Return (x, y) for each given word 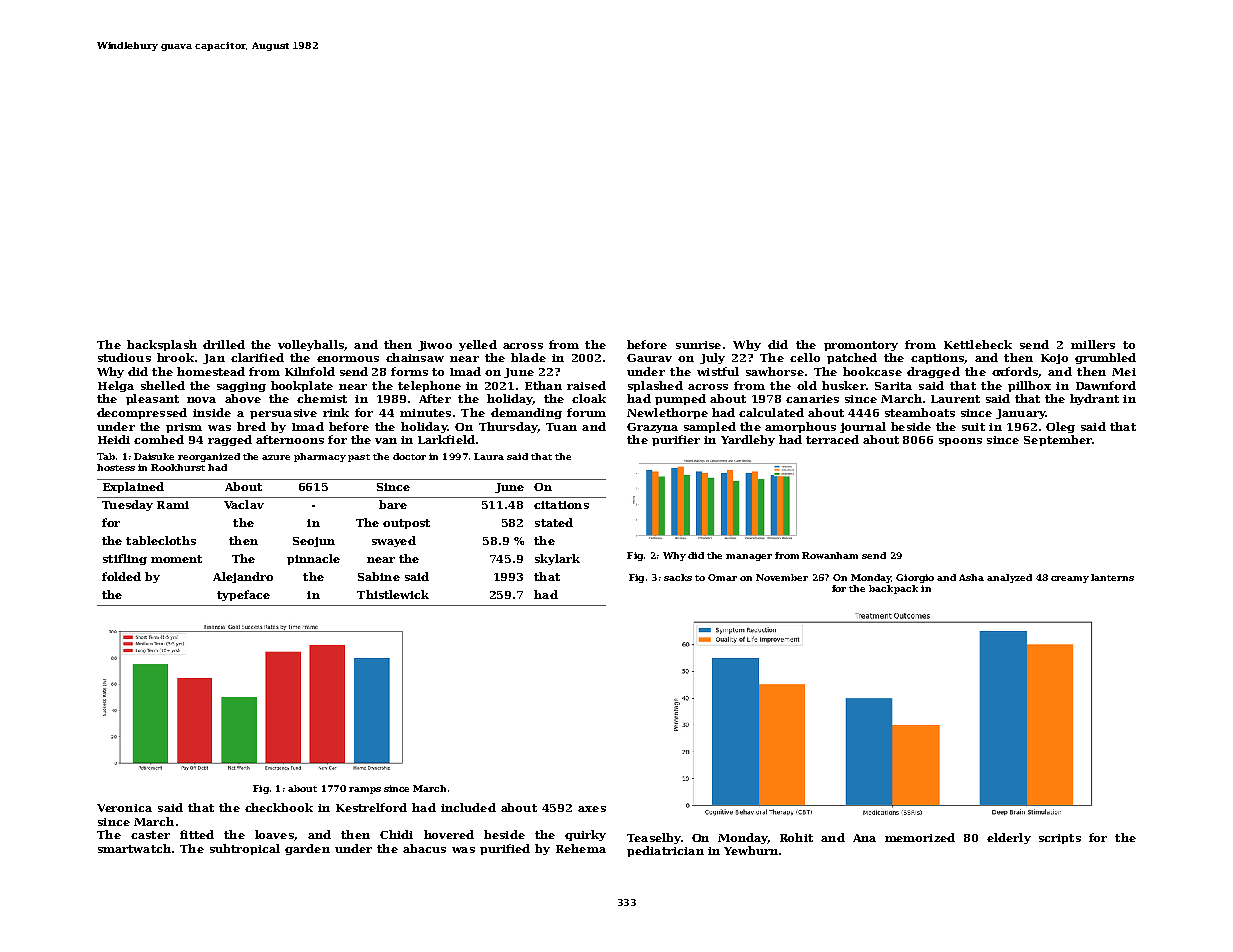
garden (307, 849)
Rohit (796, 837)
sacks (678, 577)
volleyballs (311, 345)
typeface (243, 595)
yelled (478, 345)
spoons (960, 442)
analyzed (1009, 578)
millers (1093, 344)
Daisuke (154, 456)
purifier (676, 440)
